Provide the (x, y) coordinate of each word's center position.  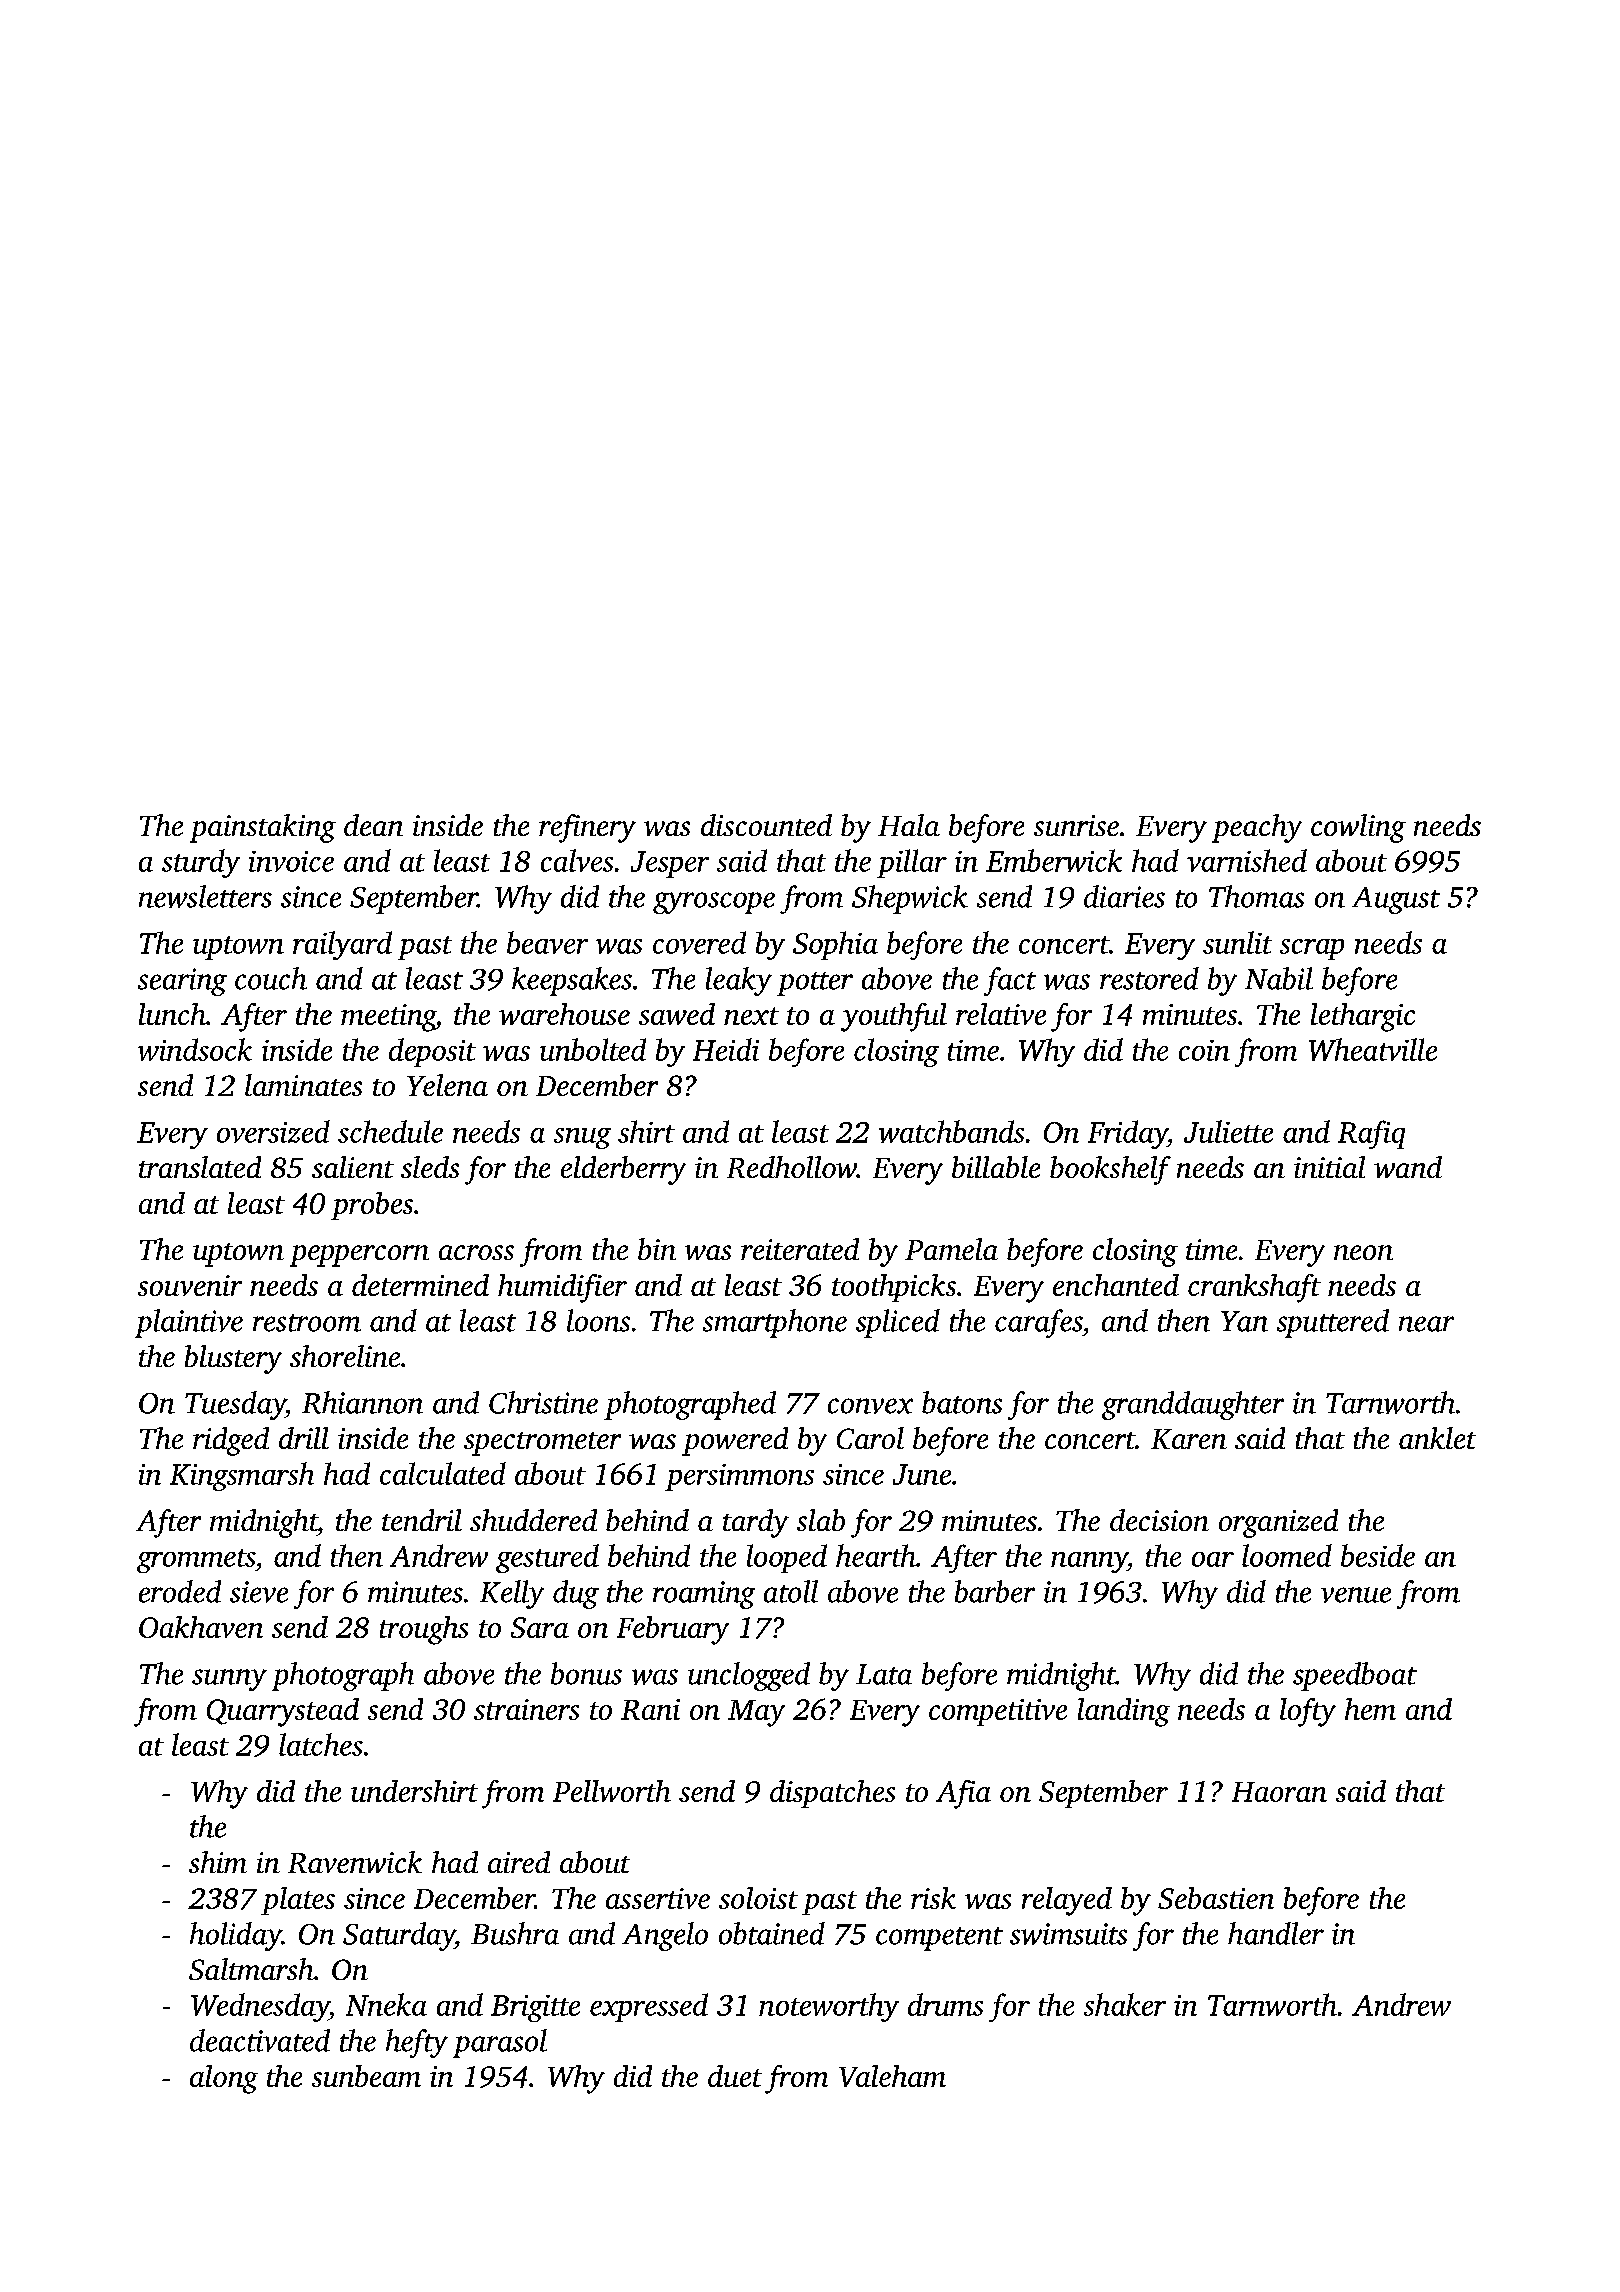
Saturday (399, 1936)
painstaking (263, 828)
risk (933, 1898)
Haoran (1279, 1792)
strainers (526, 1709)
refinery (587, 828)
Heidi (726, 1049)
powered (735, 1441)
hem (1370, 1709)
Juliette (1228, 1131)
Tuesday (235, 1405)
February (673, 1630)
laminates (303, 1085)
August (1396, 900)
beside (1378, 1555)
